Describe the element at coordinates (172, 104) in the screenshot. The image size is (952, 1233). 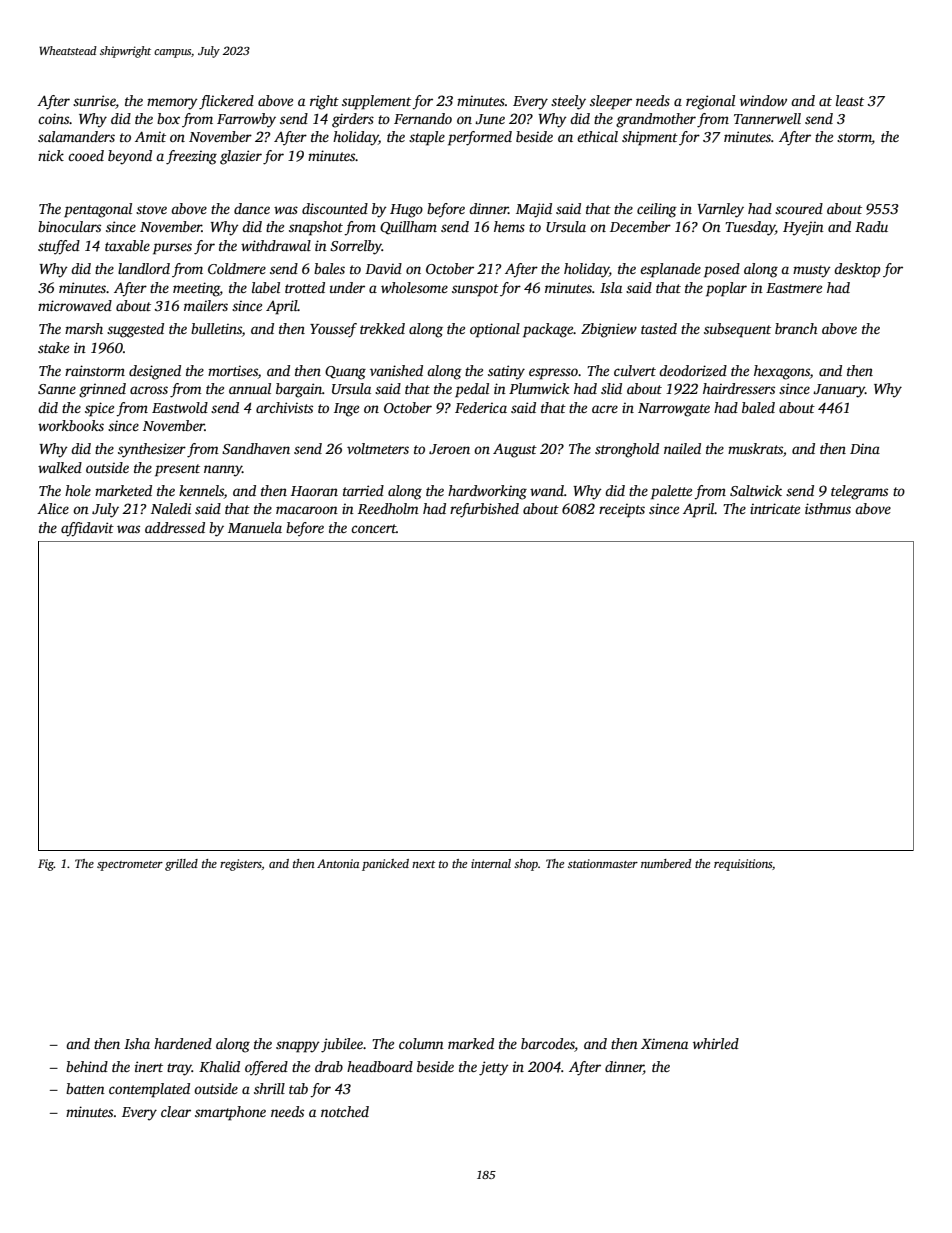
I see `memory` at that location.
